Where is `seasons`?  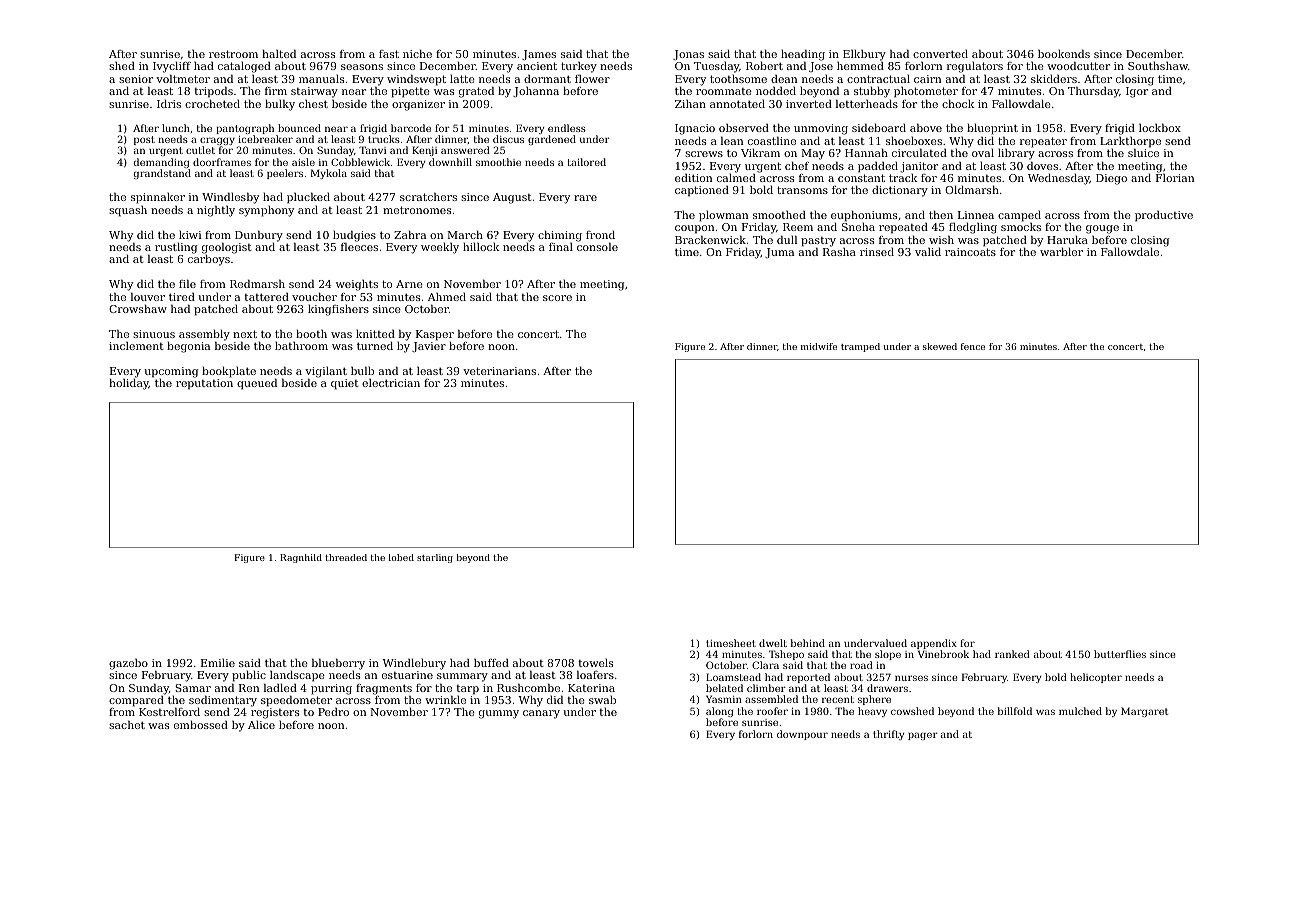
seasons is located at coordinates (362, 67).
